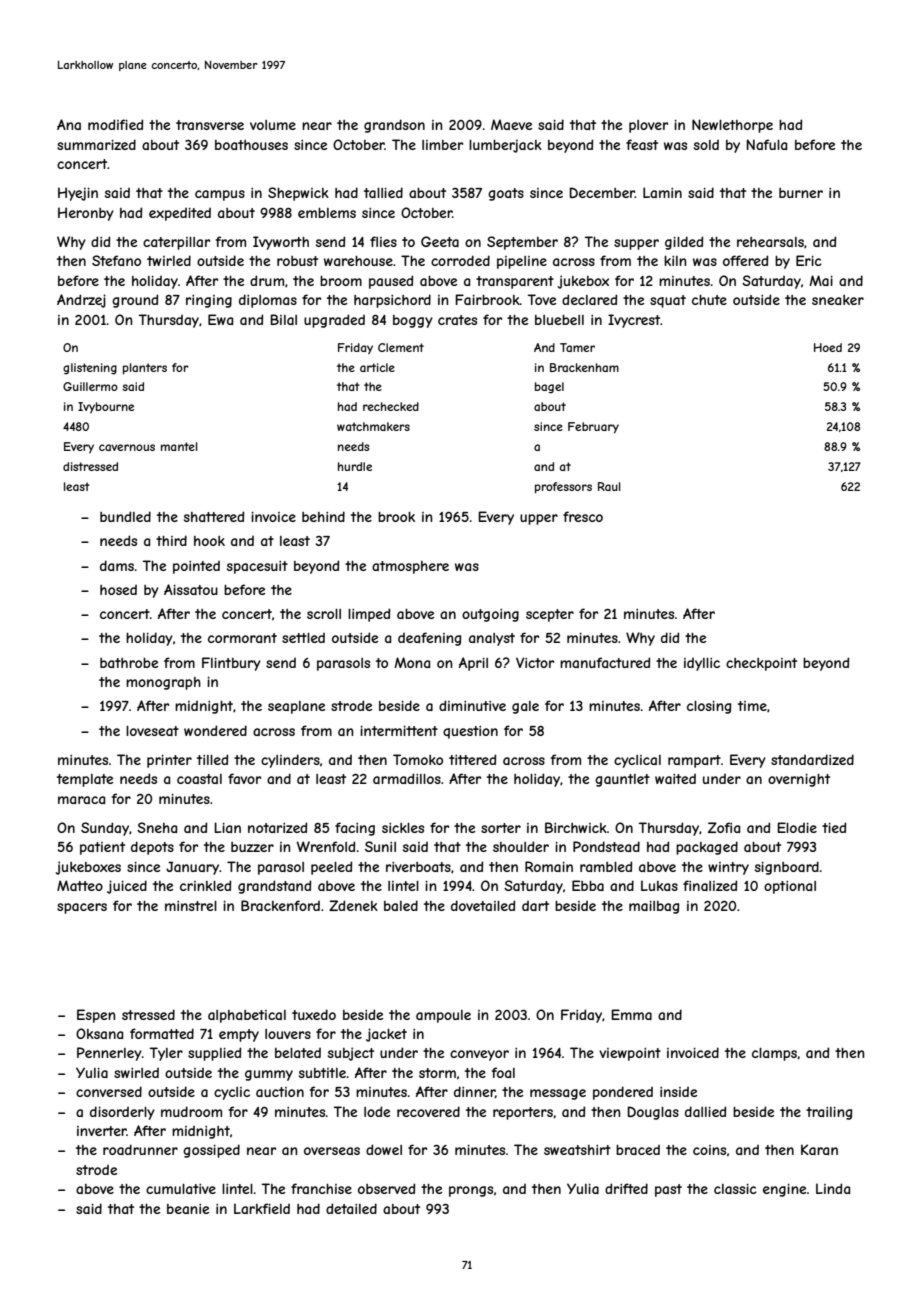 This page has height=1308, width=924. Describe the element at coordinates (732, 126) in the page. I see `Newlethorpe` at that location.
